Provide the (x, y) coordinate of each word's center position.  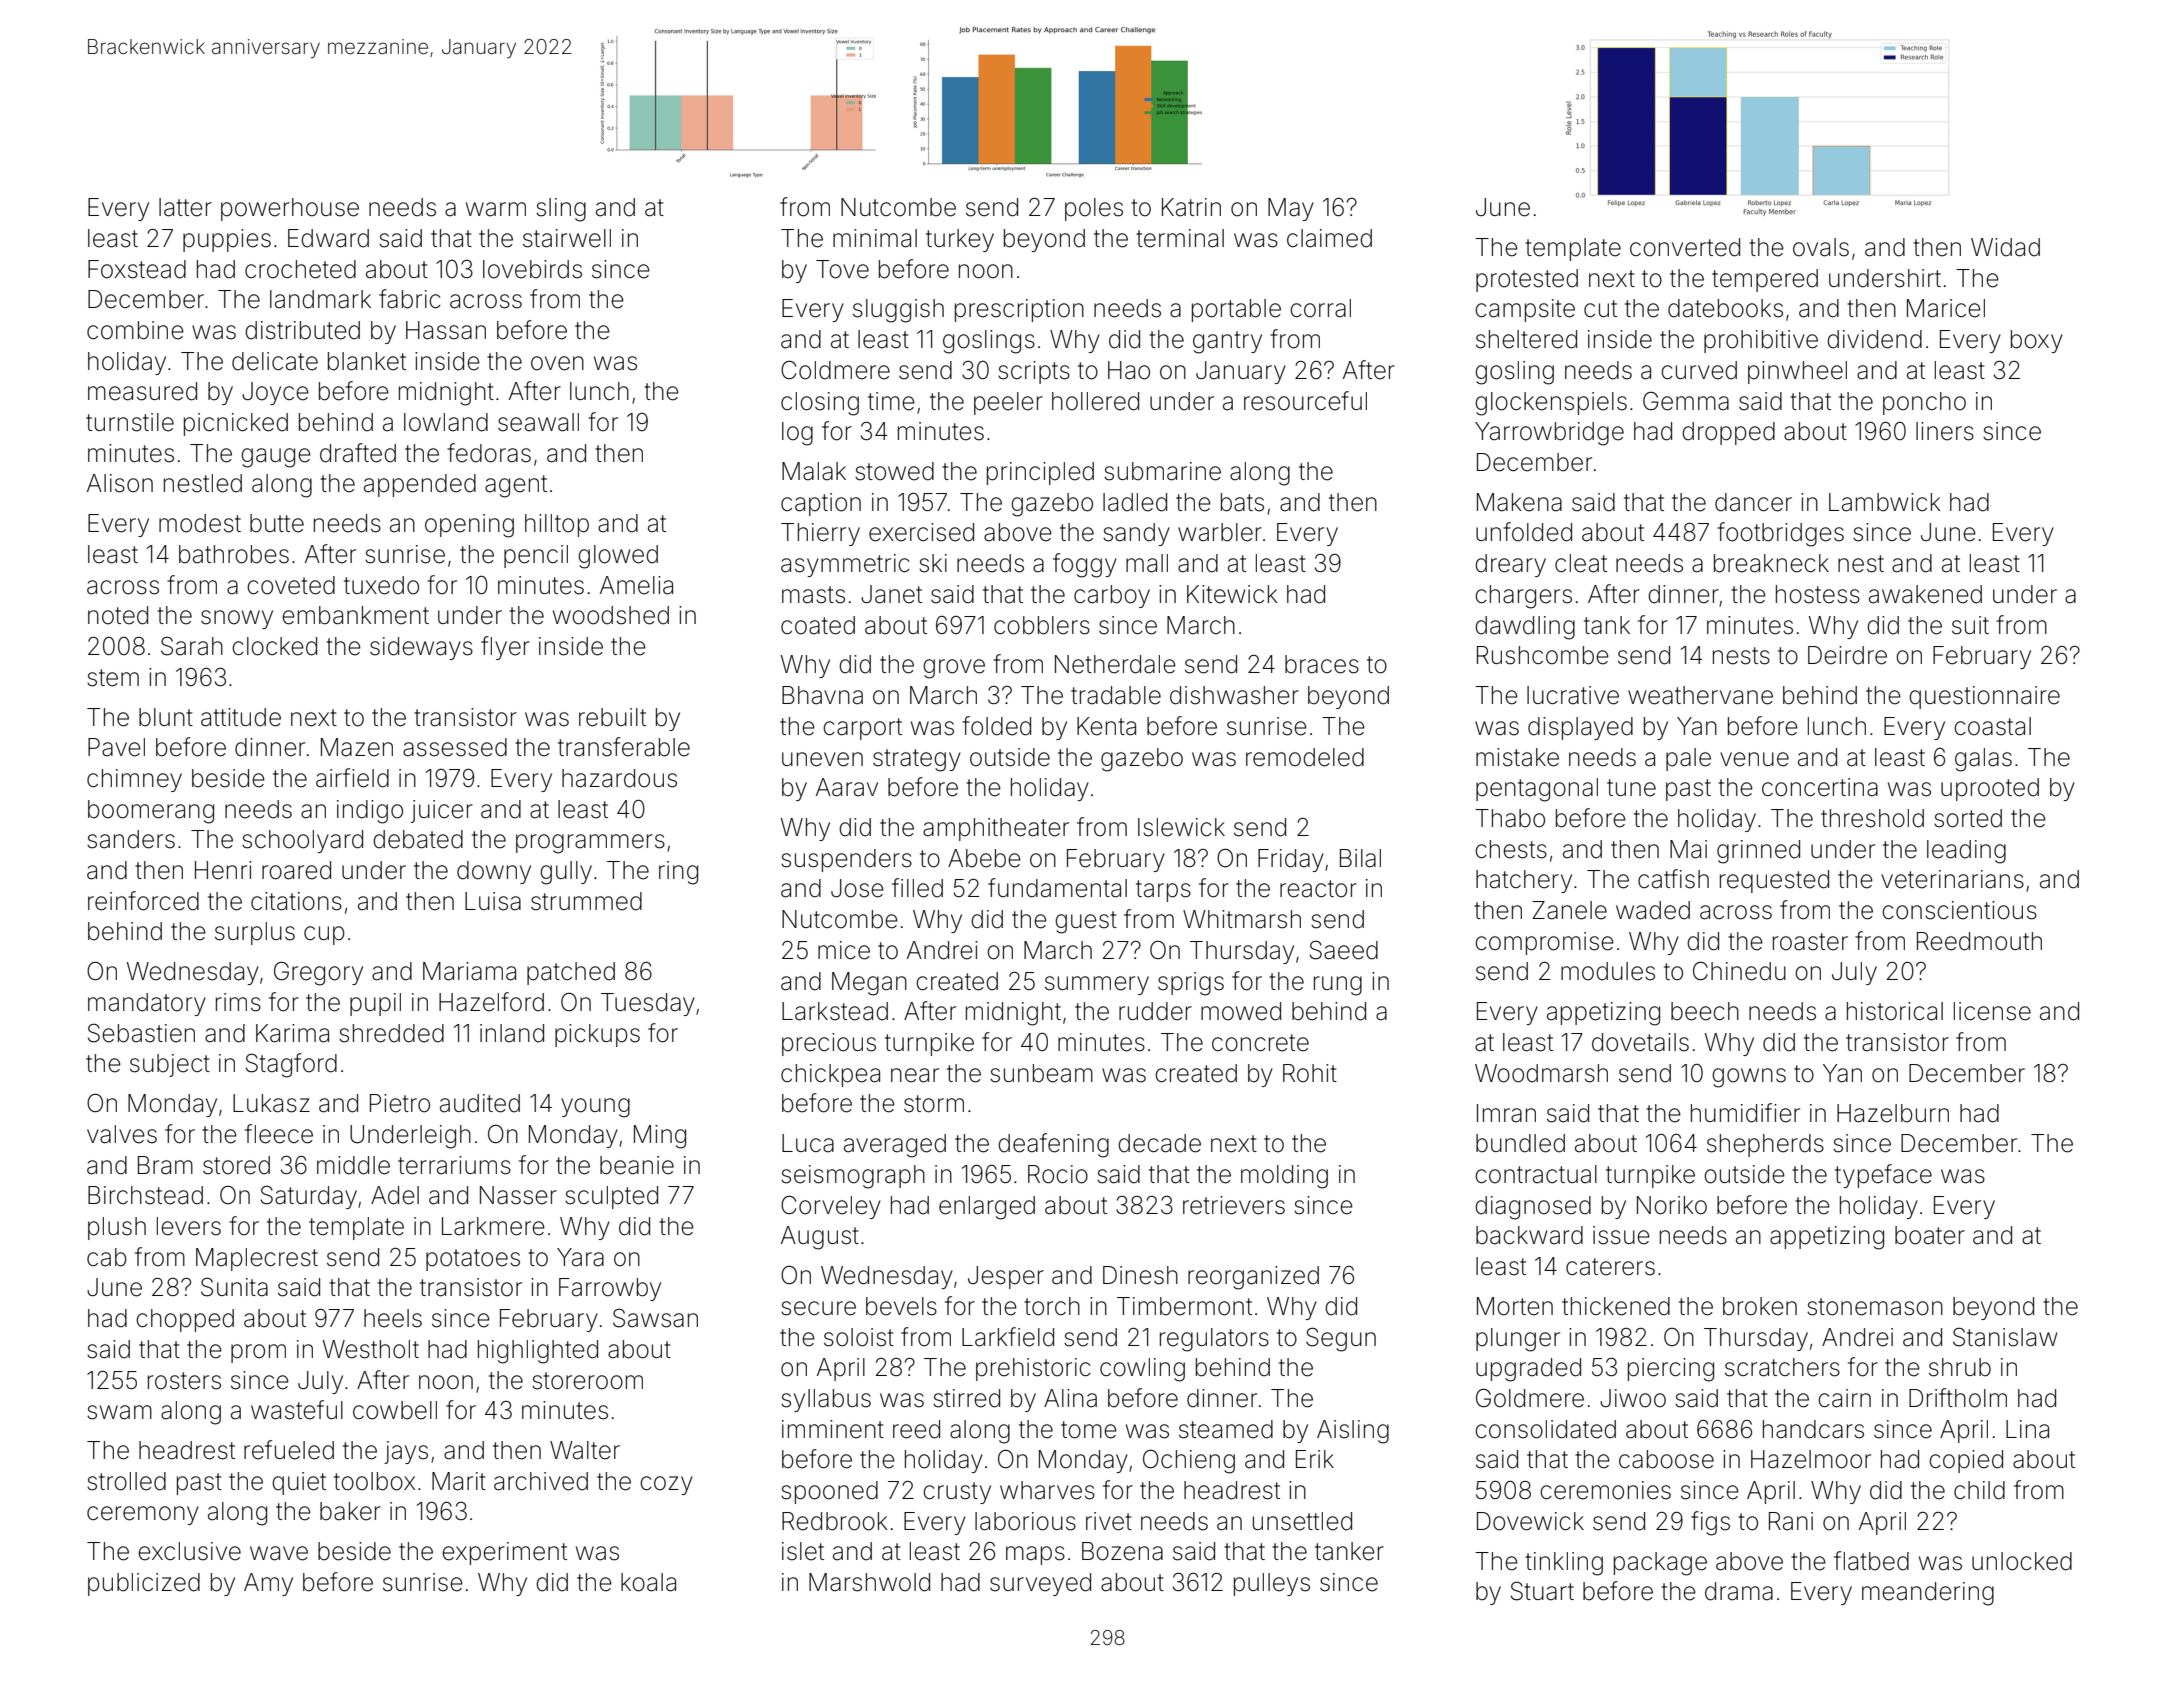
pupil (375, 1004)
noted (118, 615)
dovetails (1640, 1042)
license (1992, 1011)
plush (117, 1228)
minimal (875, 238)
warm (496, 209)
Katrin (1191, 207)
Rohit (1310, 1073)
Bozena (1122, 1551)
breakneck (1771, 563)
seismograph (853, 1177)
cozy (666, 1485)
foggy (1085, 565)
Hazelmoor (1811, 1459)
